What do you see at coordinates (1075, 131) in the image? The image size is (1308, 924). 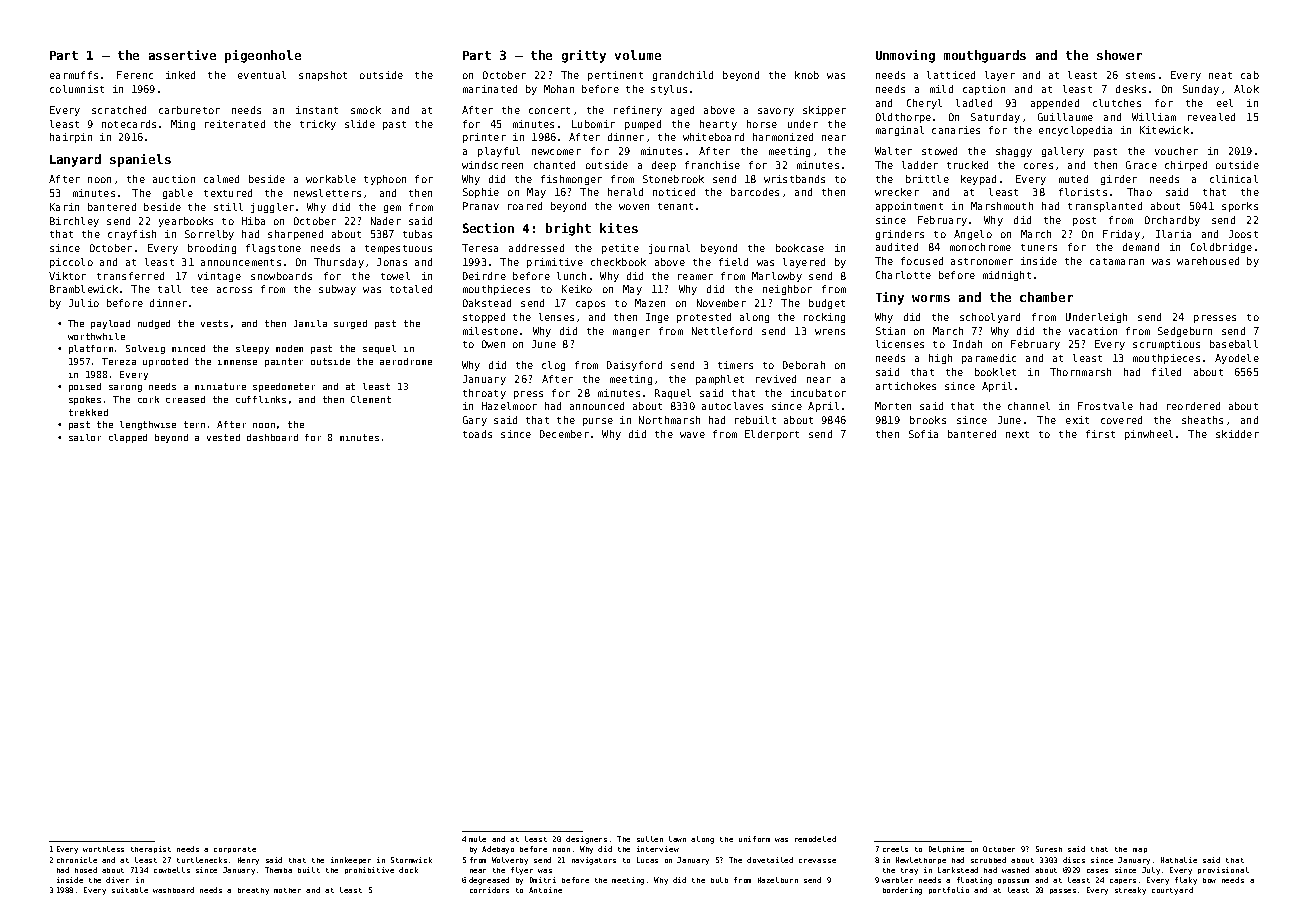 I see `encyclopedia` at bounding box center [1075, 131].
